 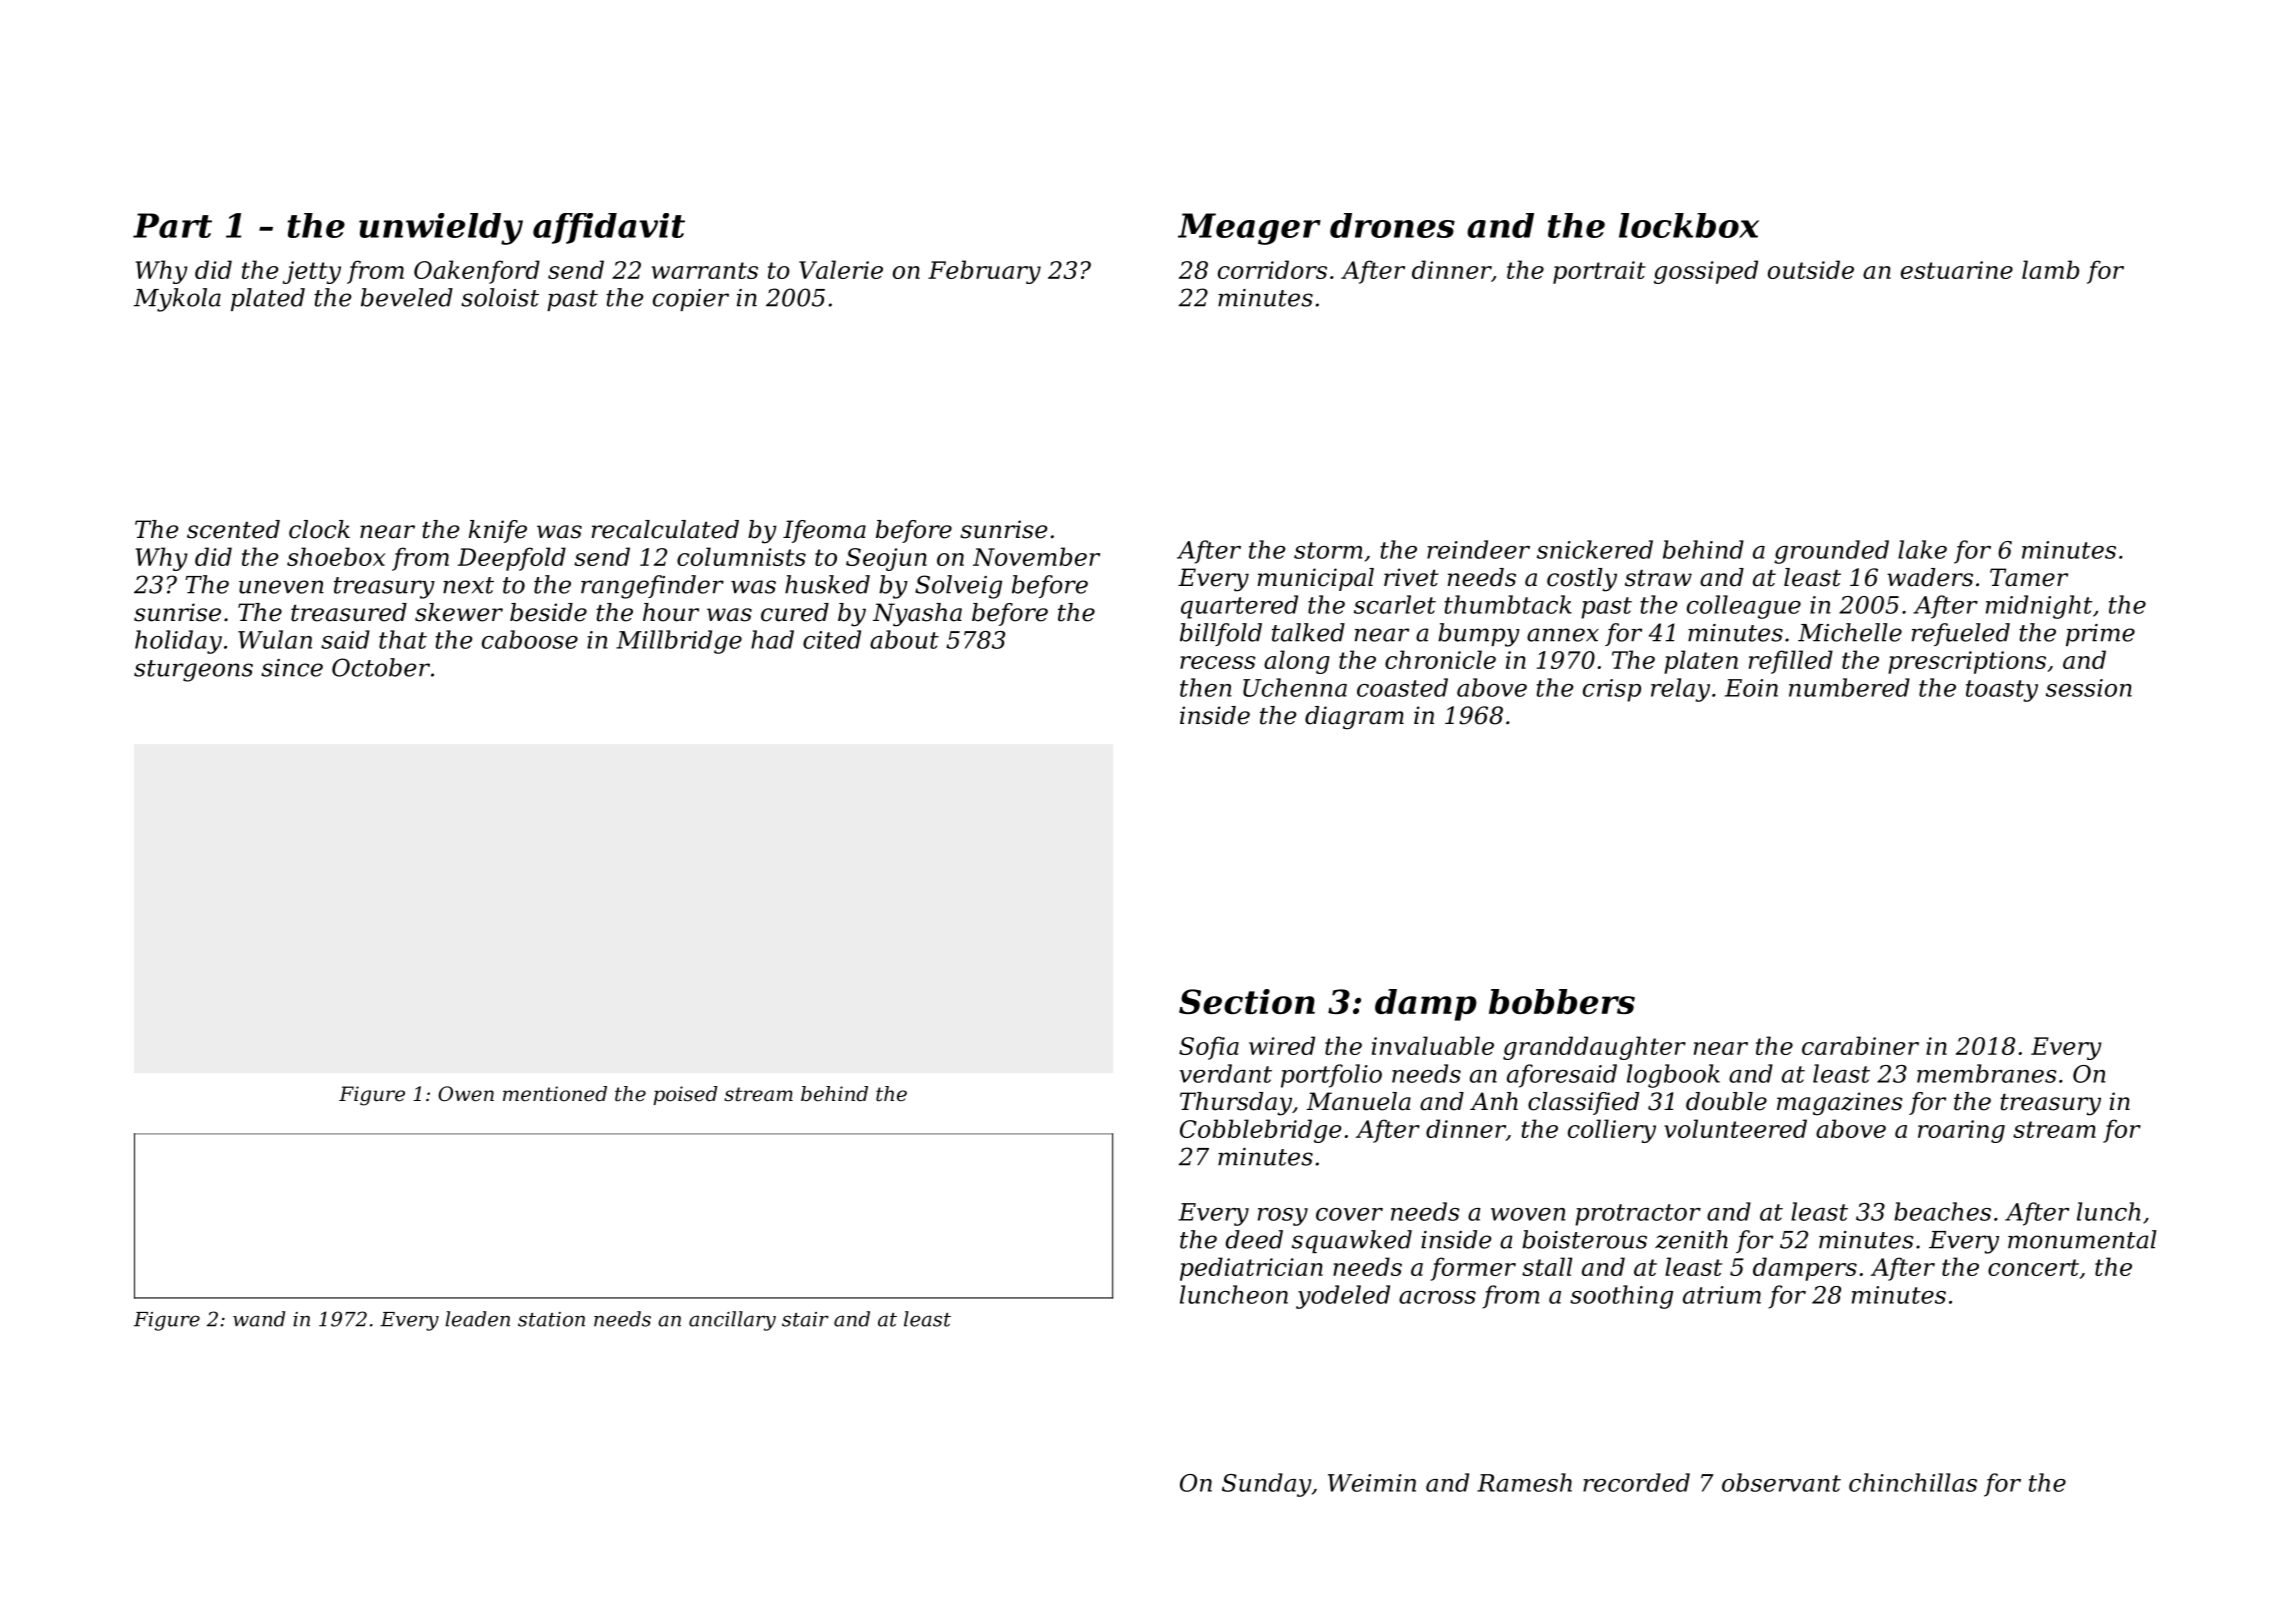 I want to click on poised, so click(x=685, y=1095).
